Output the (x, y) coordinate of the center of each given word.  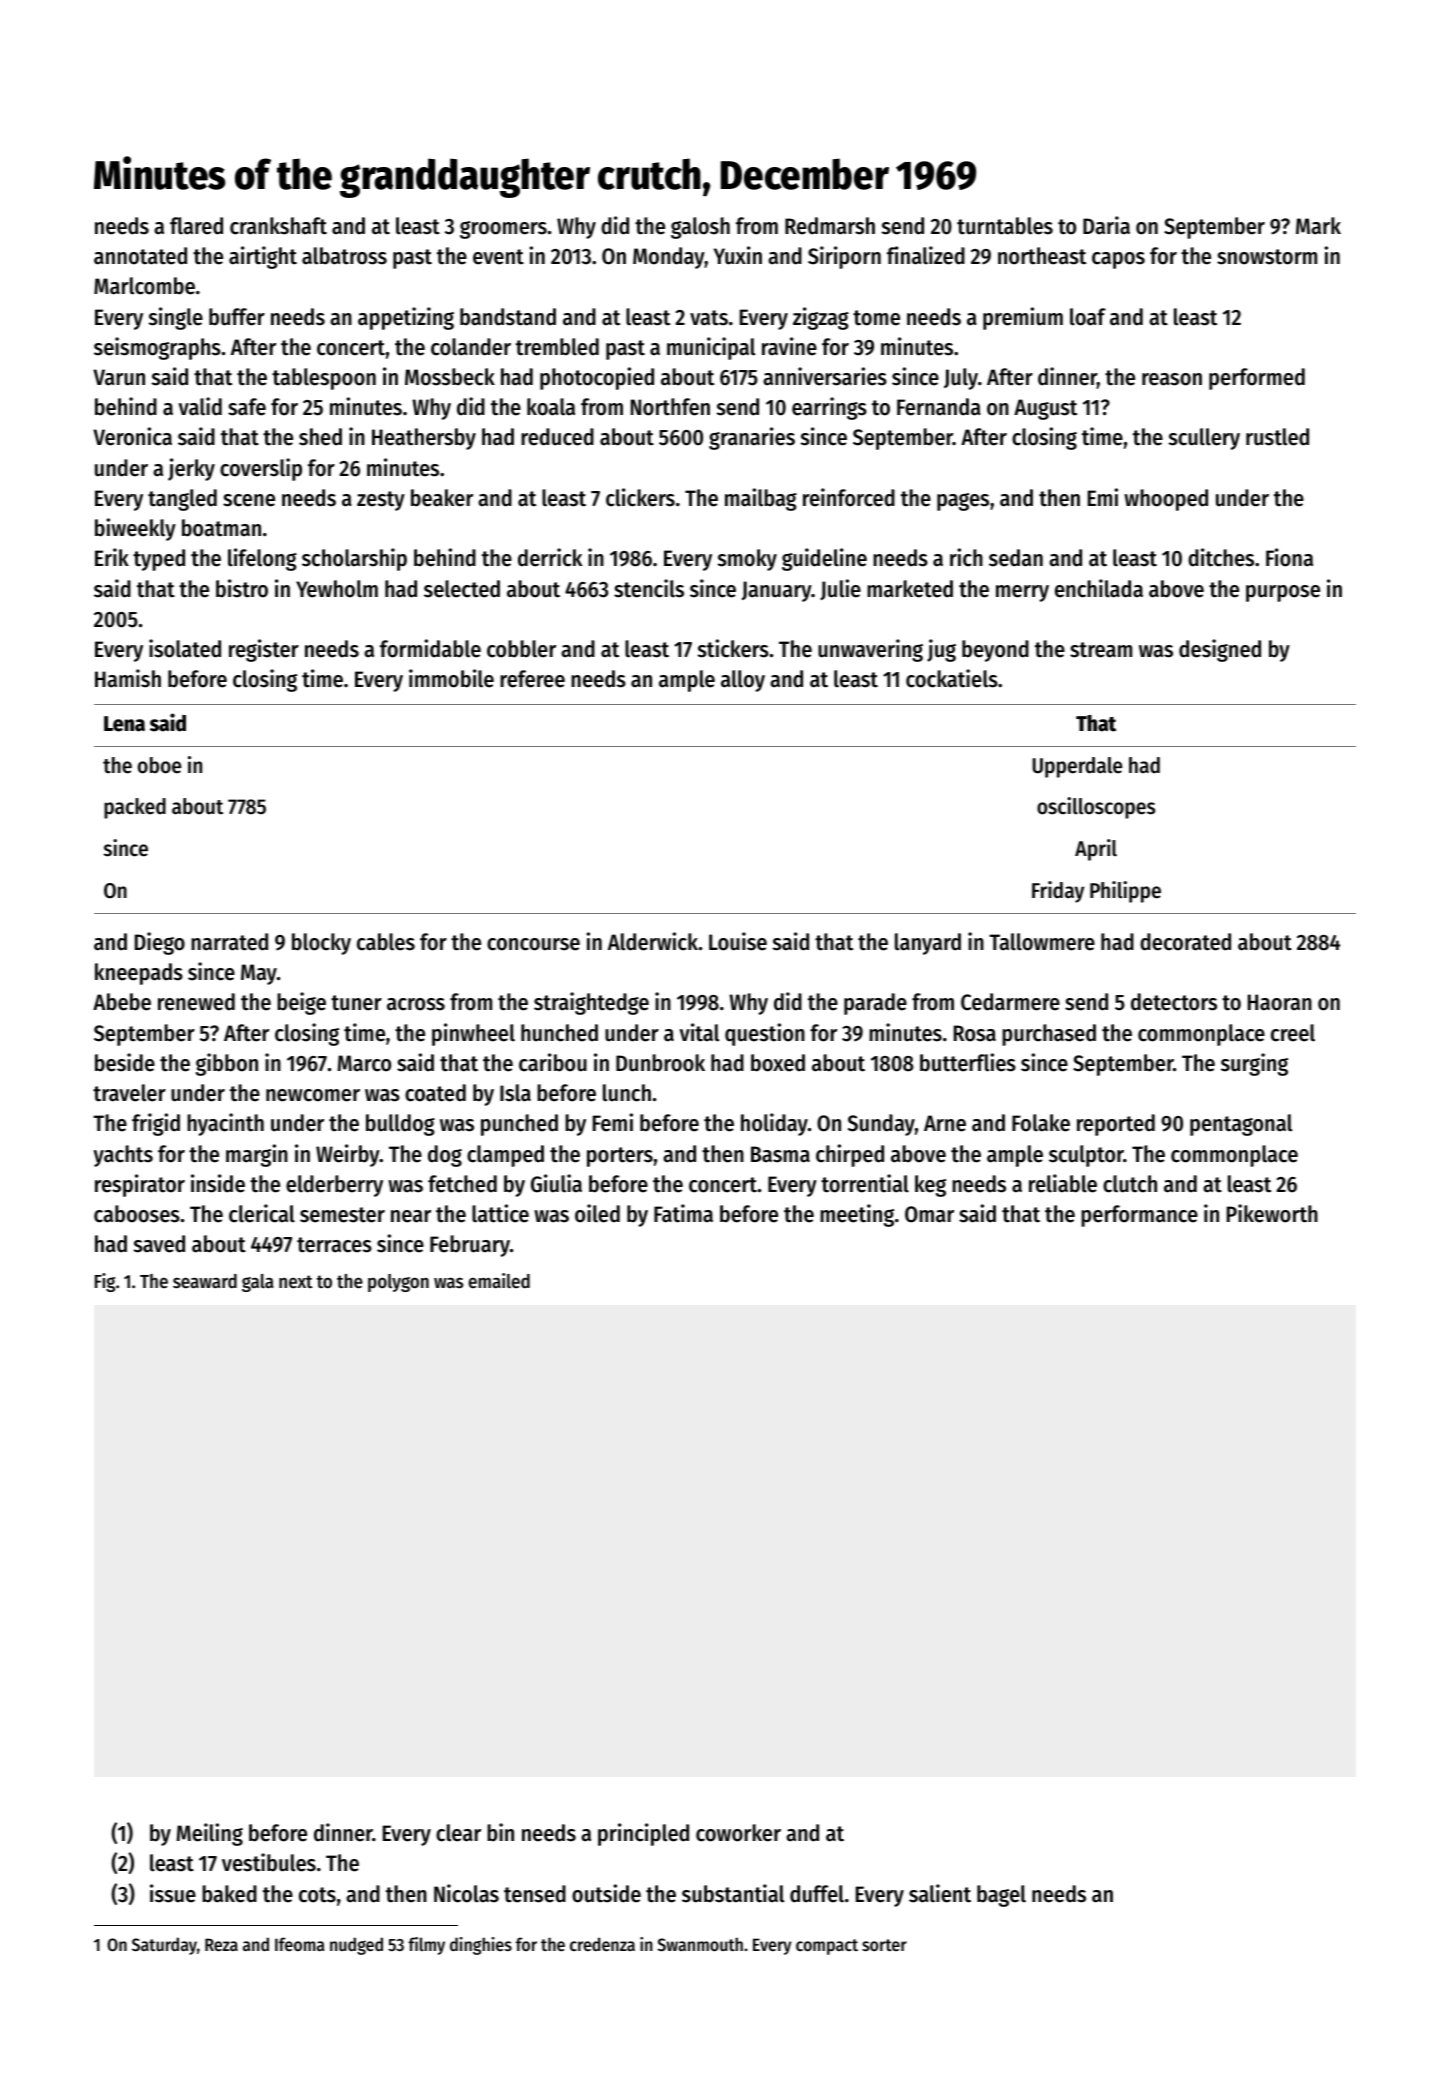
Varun (119, 377)
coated (435, 1093)
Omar (929, 1214)
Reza (221, 1944)
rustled (1277, 437)
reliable (1063, 1183)
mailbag (761, 499)
